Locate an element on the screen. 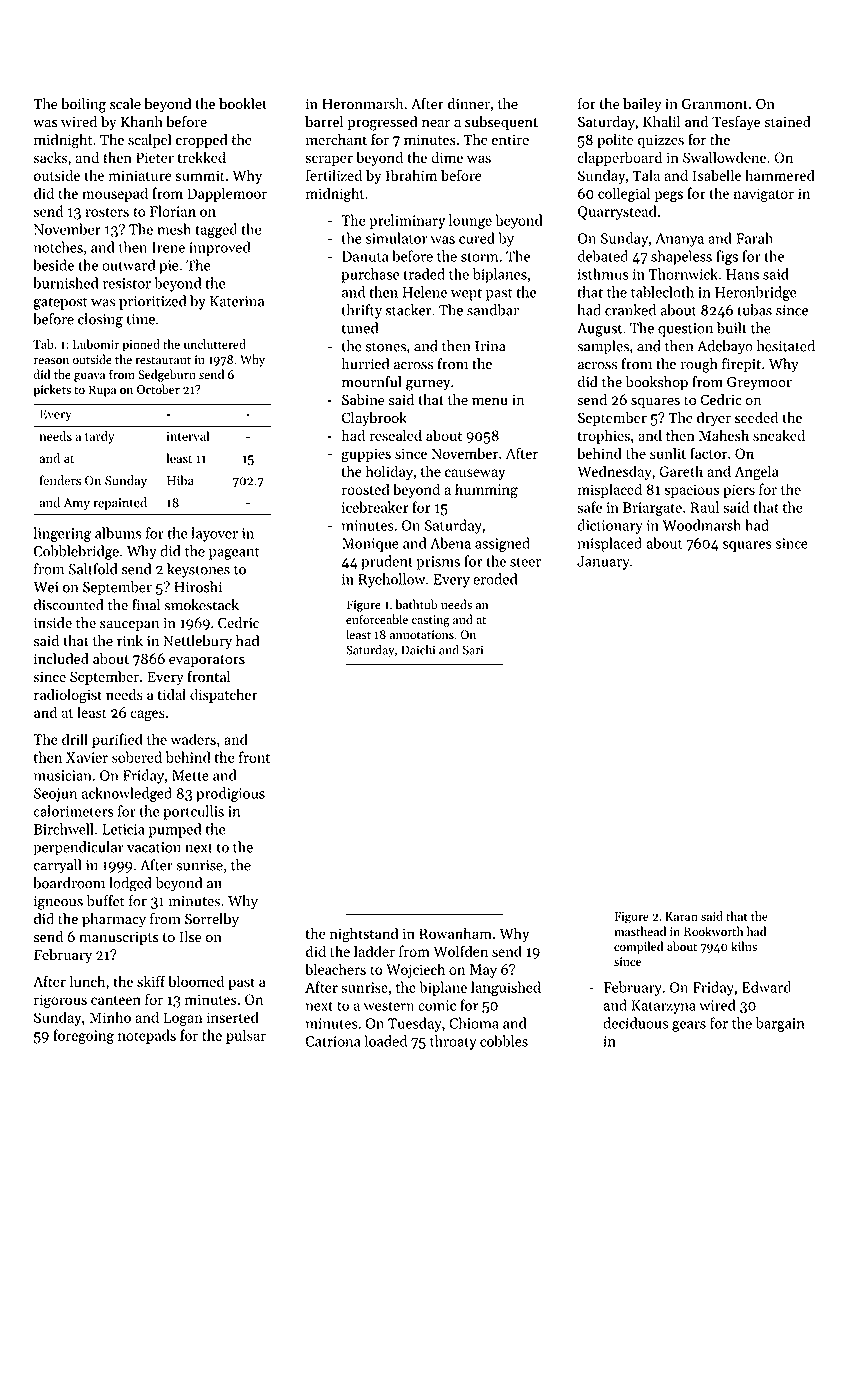 The height and width of the screenshot is (1400, 849). Monique is located at coordinates (370, 545).
